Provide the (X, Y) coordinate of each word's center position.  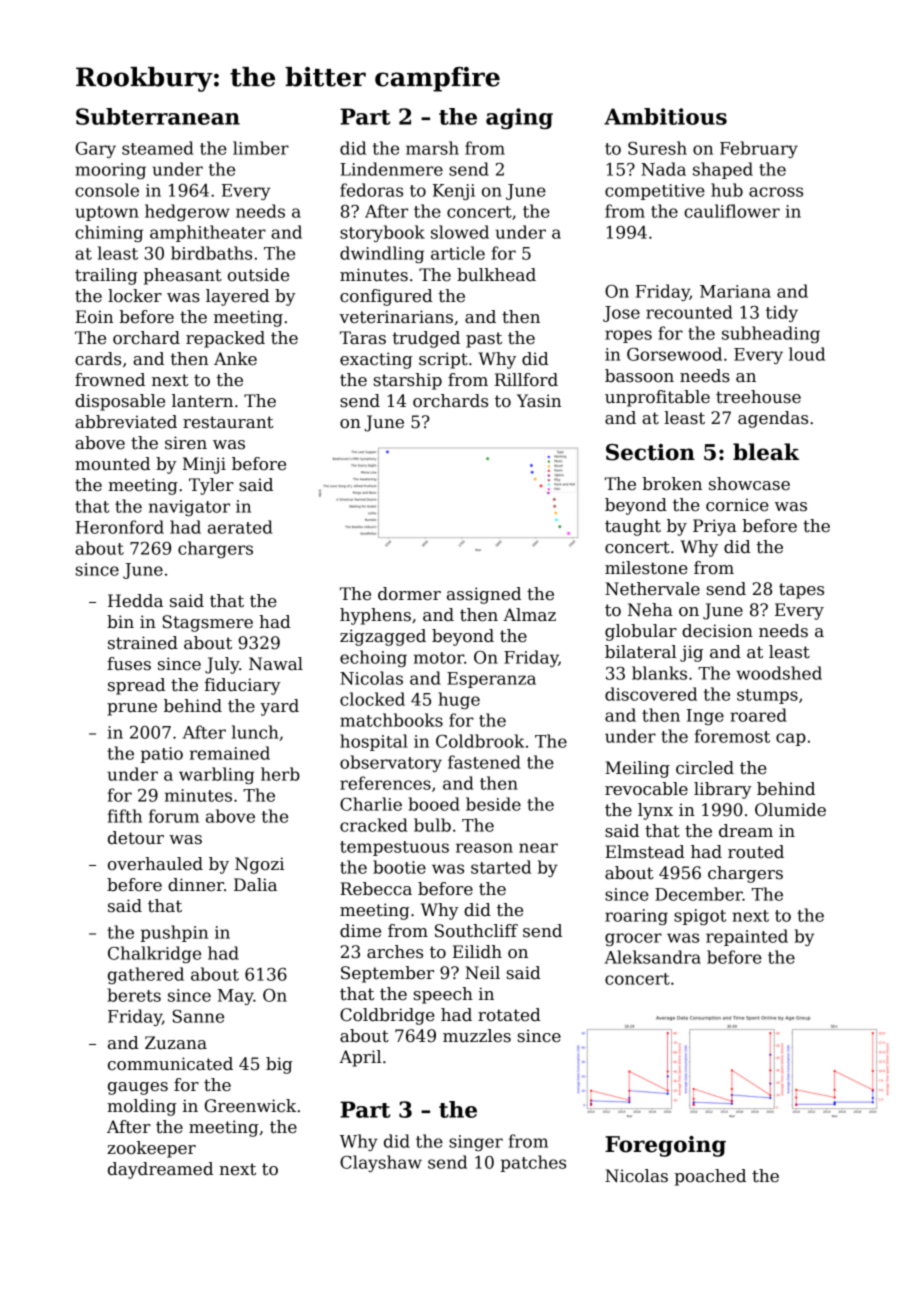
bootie (399, 867)
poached (710, 1177)
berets (134, 995)
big (279, 1065)
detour (136, 838)
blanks (659, 673)
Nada (663, 169)
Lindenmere (391, 169)
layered (237, 297)
